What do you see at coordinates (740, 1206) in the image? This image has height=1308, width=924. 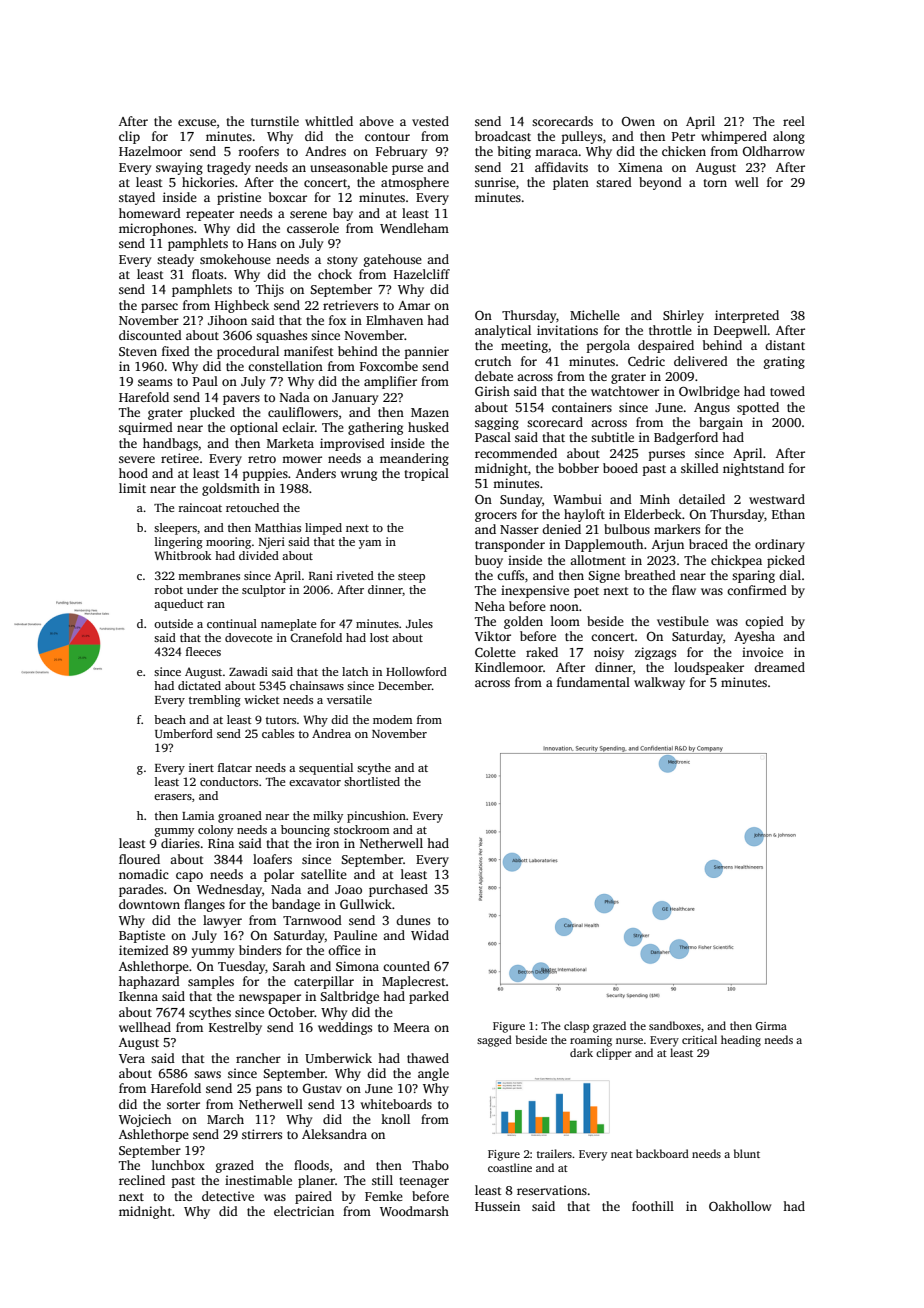 I see `Oakhollow` at bounding box center [740, 1206].
